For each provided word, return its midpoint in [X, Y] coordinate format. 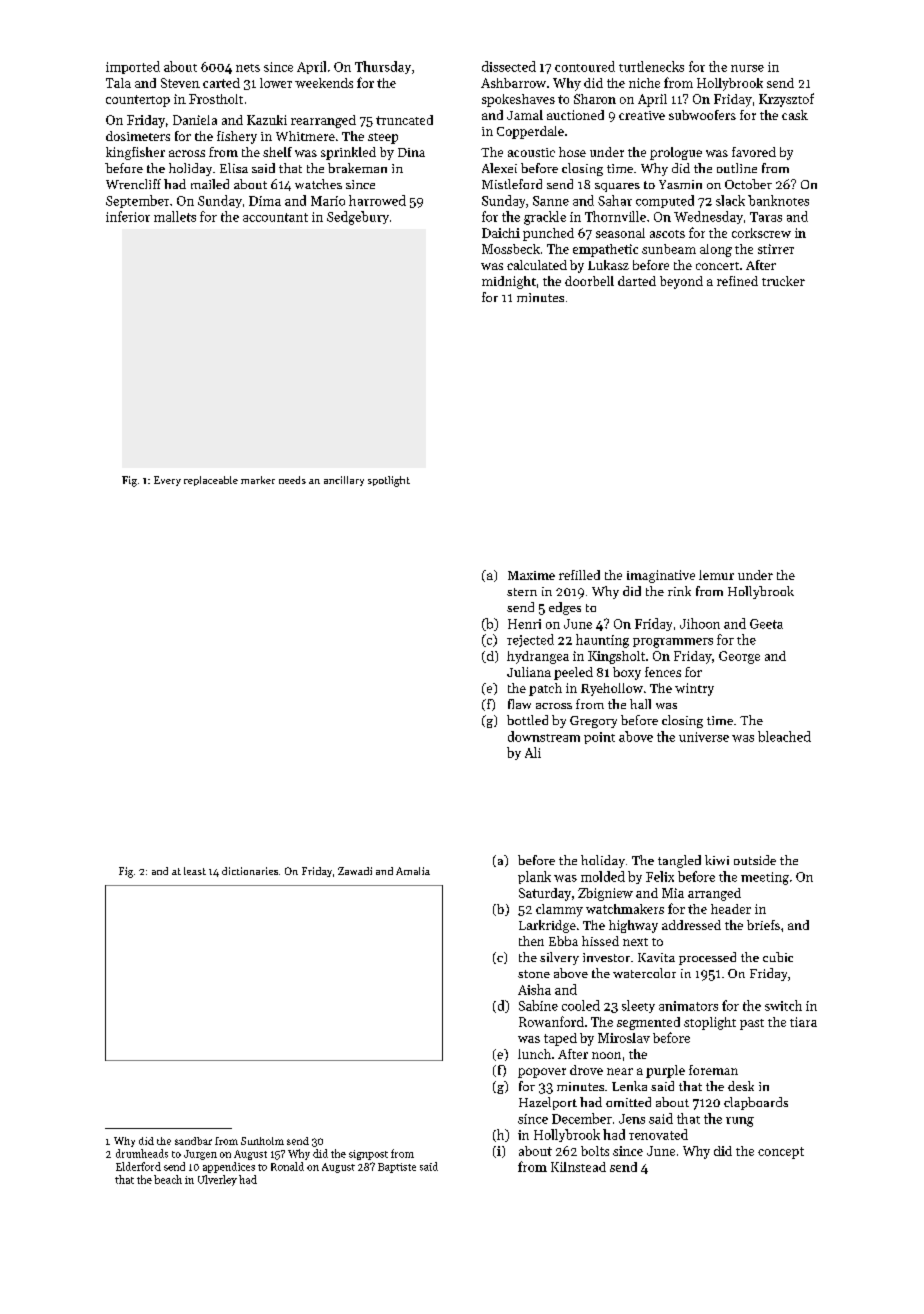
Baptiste [397, 1168]
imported [133, 67]
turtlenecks [651, 66]
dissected [509, 66]
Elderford [138, 1166]
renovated [658, 1134]
